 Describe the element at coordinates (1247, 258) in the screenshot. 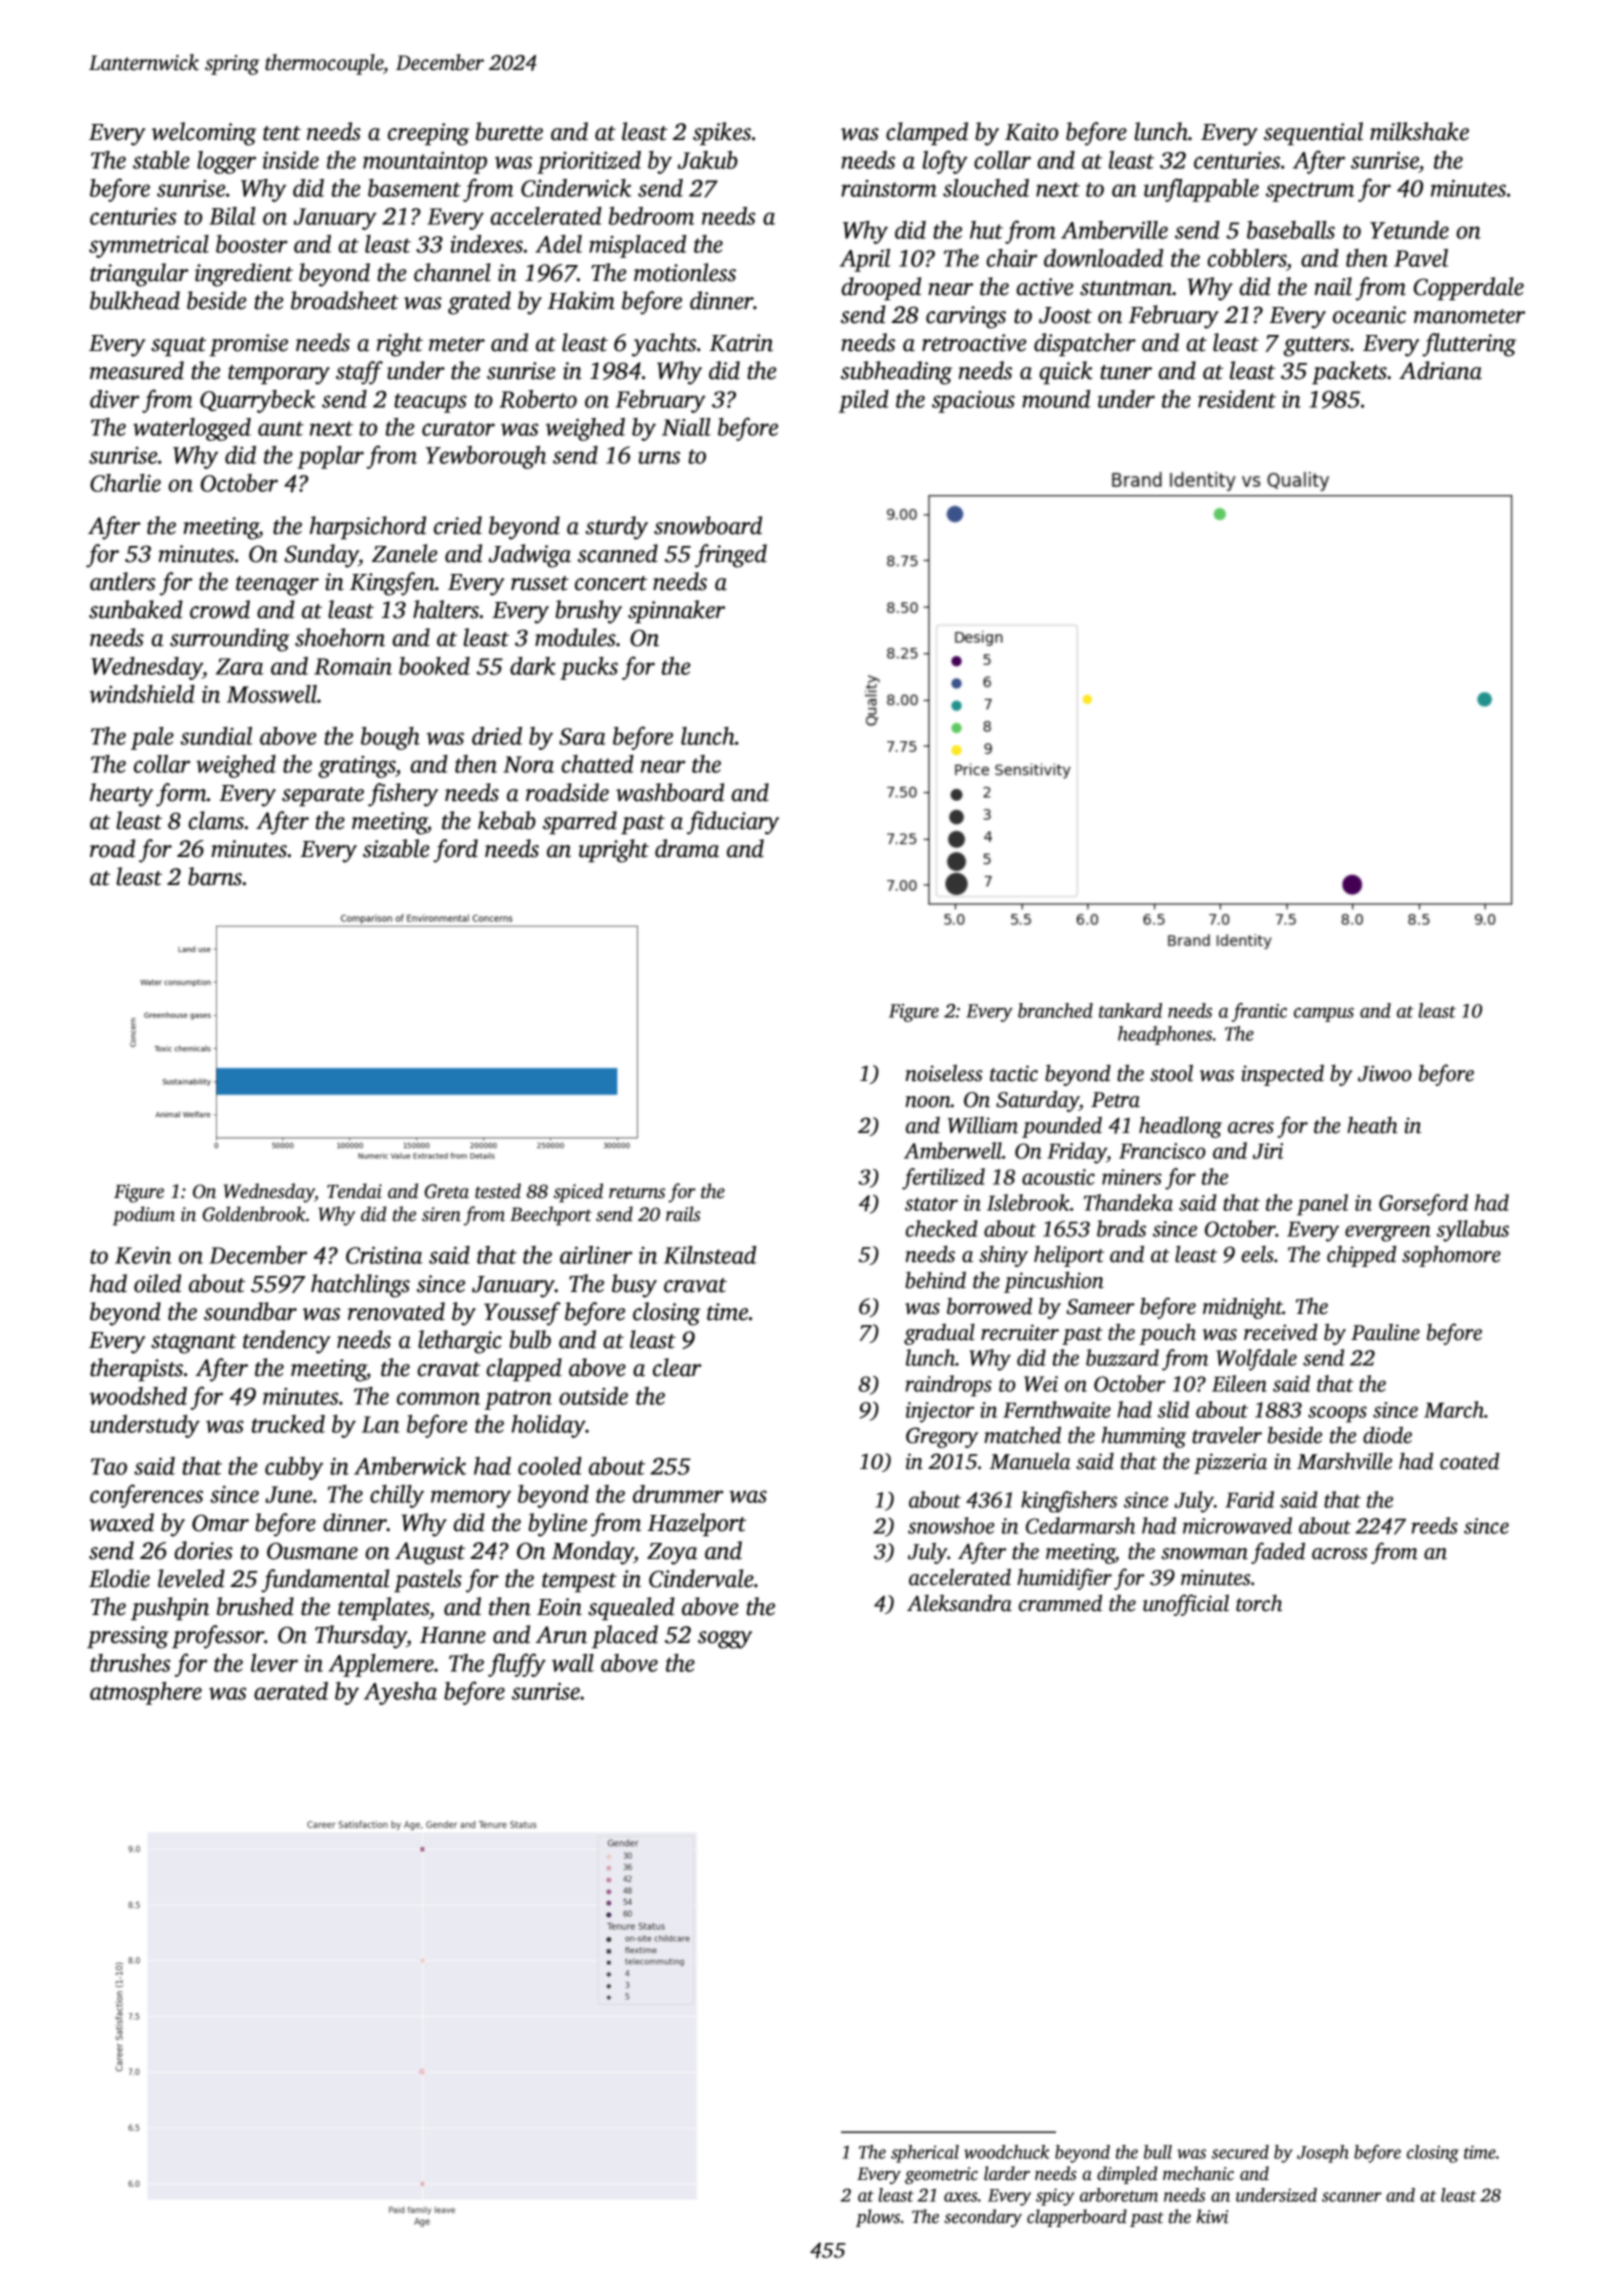

I see `cobblers` at that location.
